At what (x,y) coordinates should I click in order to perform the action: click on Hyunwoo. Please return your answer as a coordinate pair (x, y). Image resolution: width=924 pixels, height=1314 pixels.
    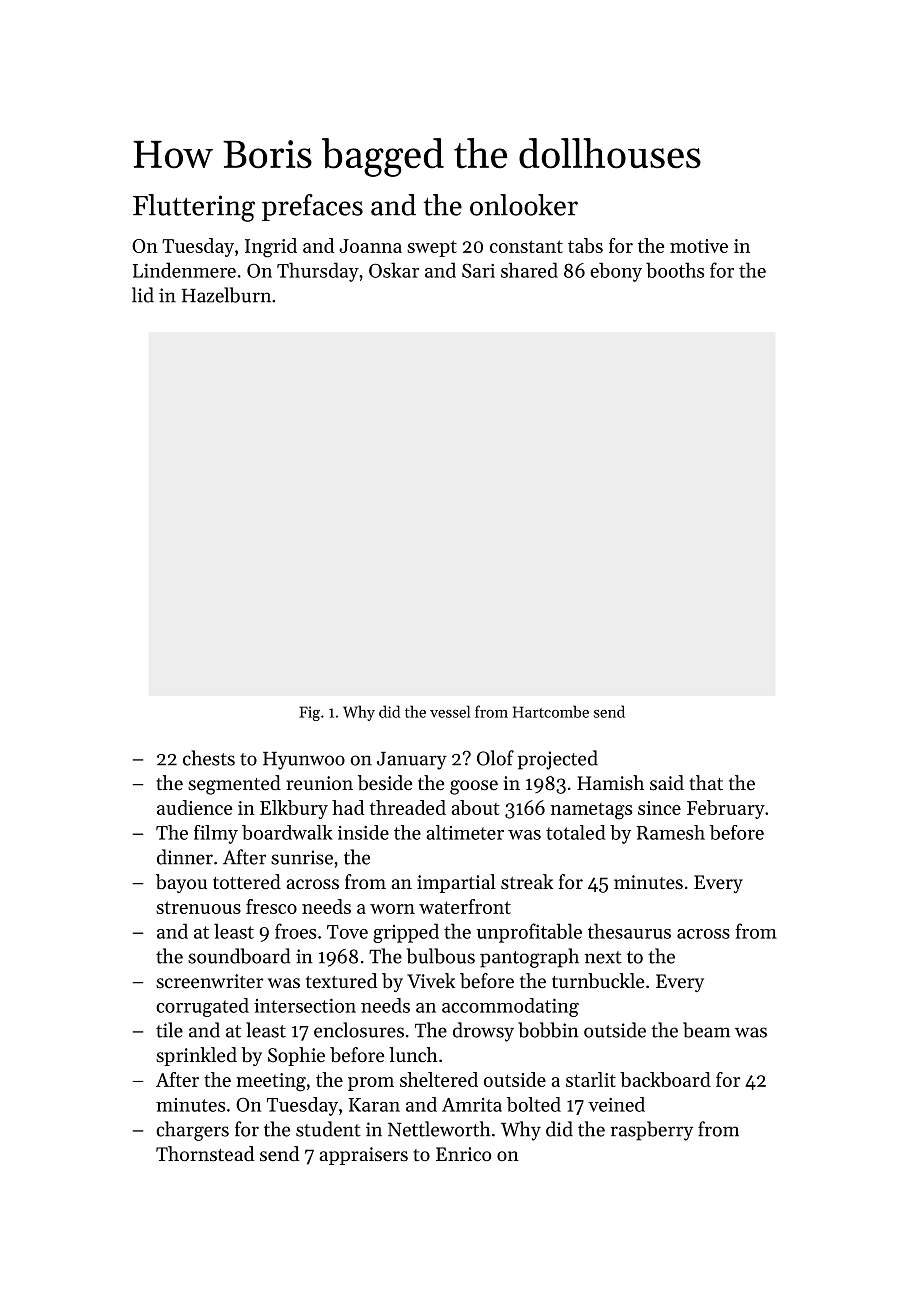
    Looking at the image, I should click on (304, 761).
